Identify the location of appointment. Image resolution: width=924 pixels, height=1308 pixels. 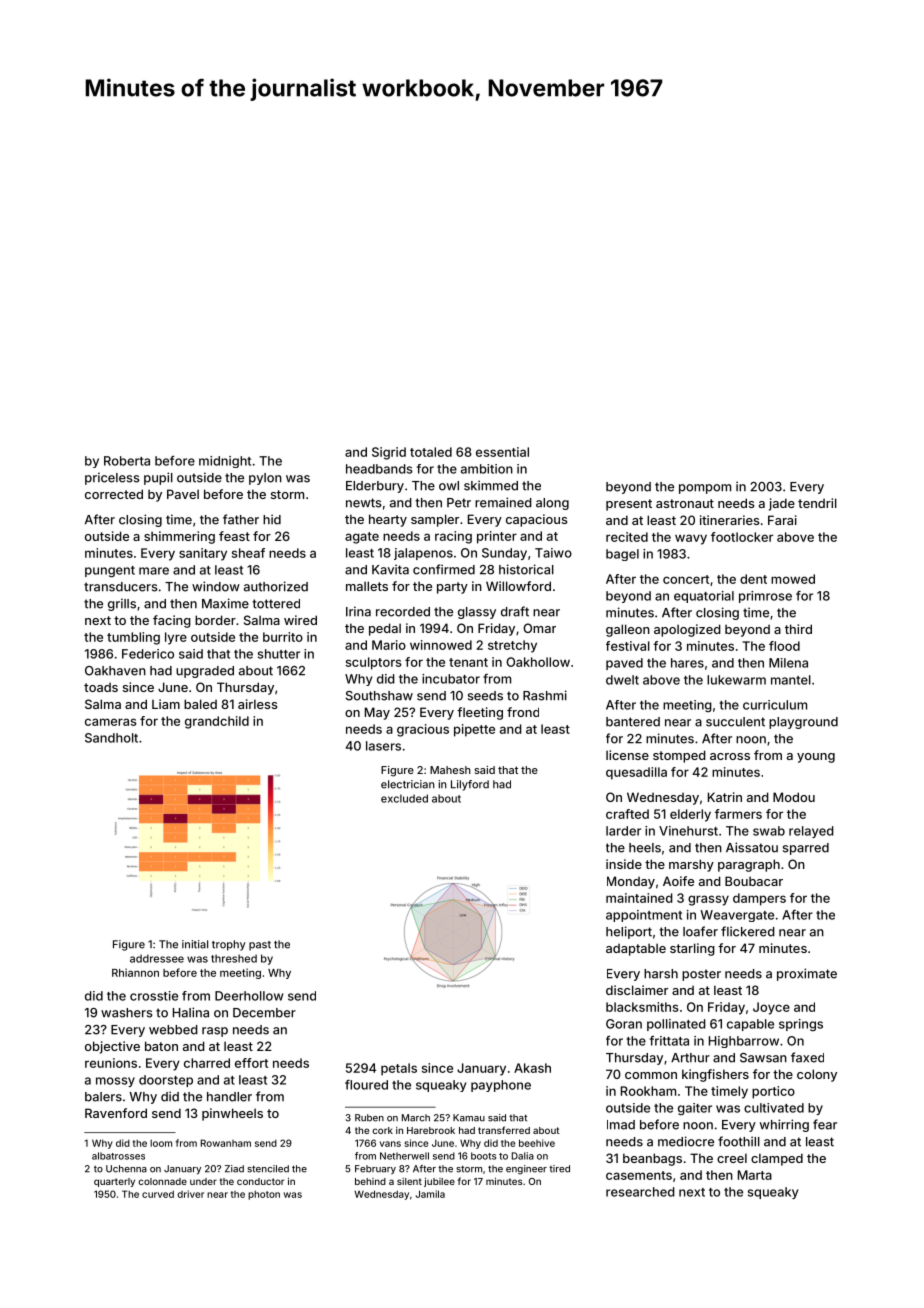
(644, 916).
